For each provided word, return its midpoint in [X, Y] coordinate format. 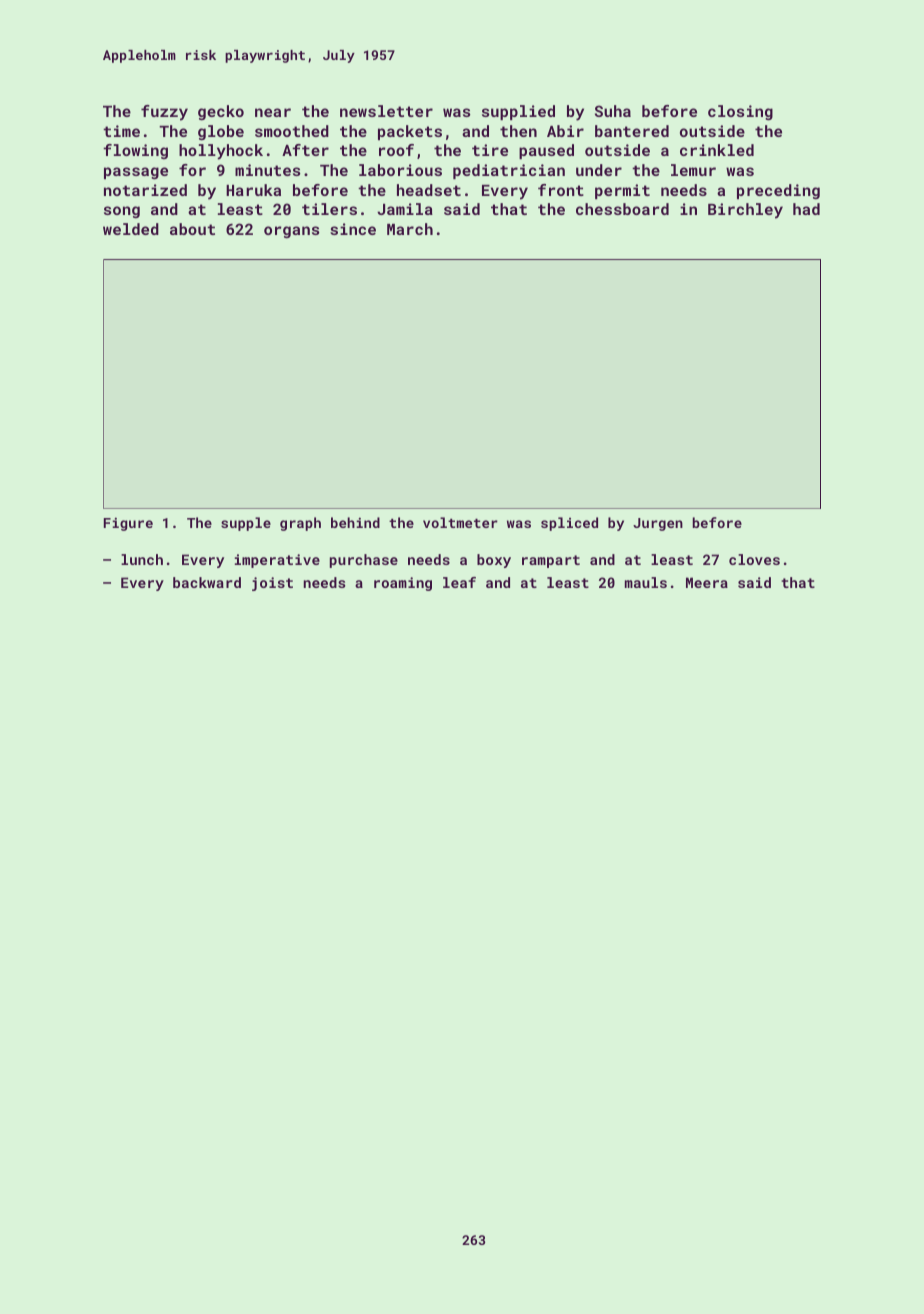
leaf [459, 582]
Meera [707, 582]
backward [207, 582]
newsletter [386, 111]
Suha [613, 111]
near [273, 112]
